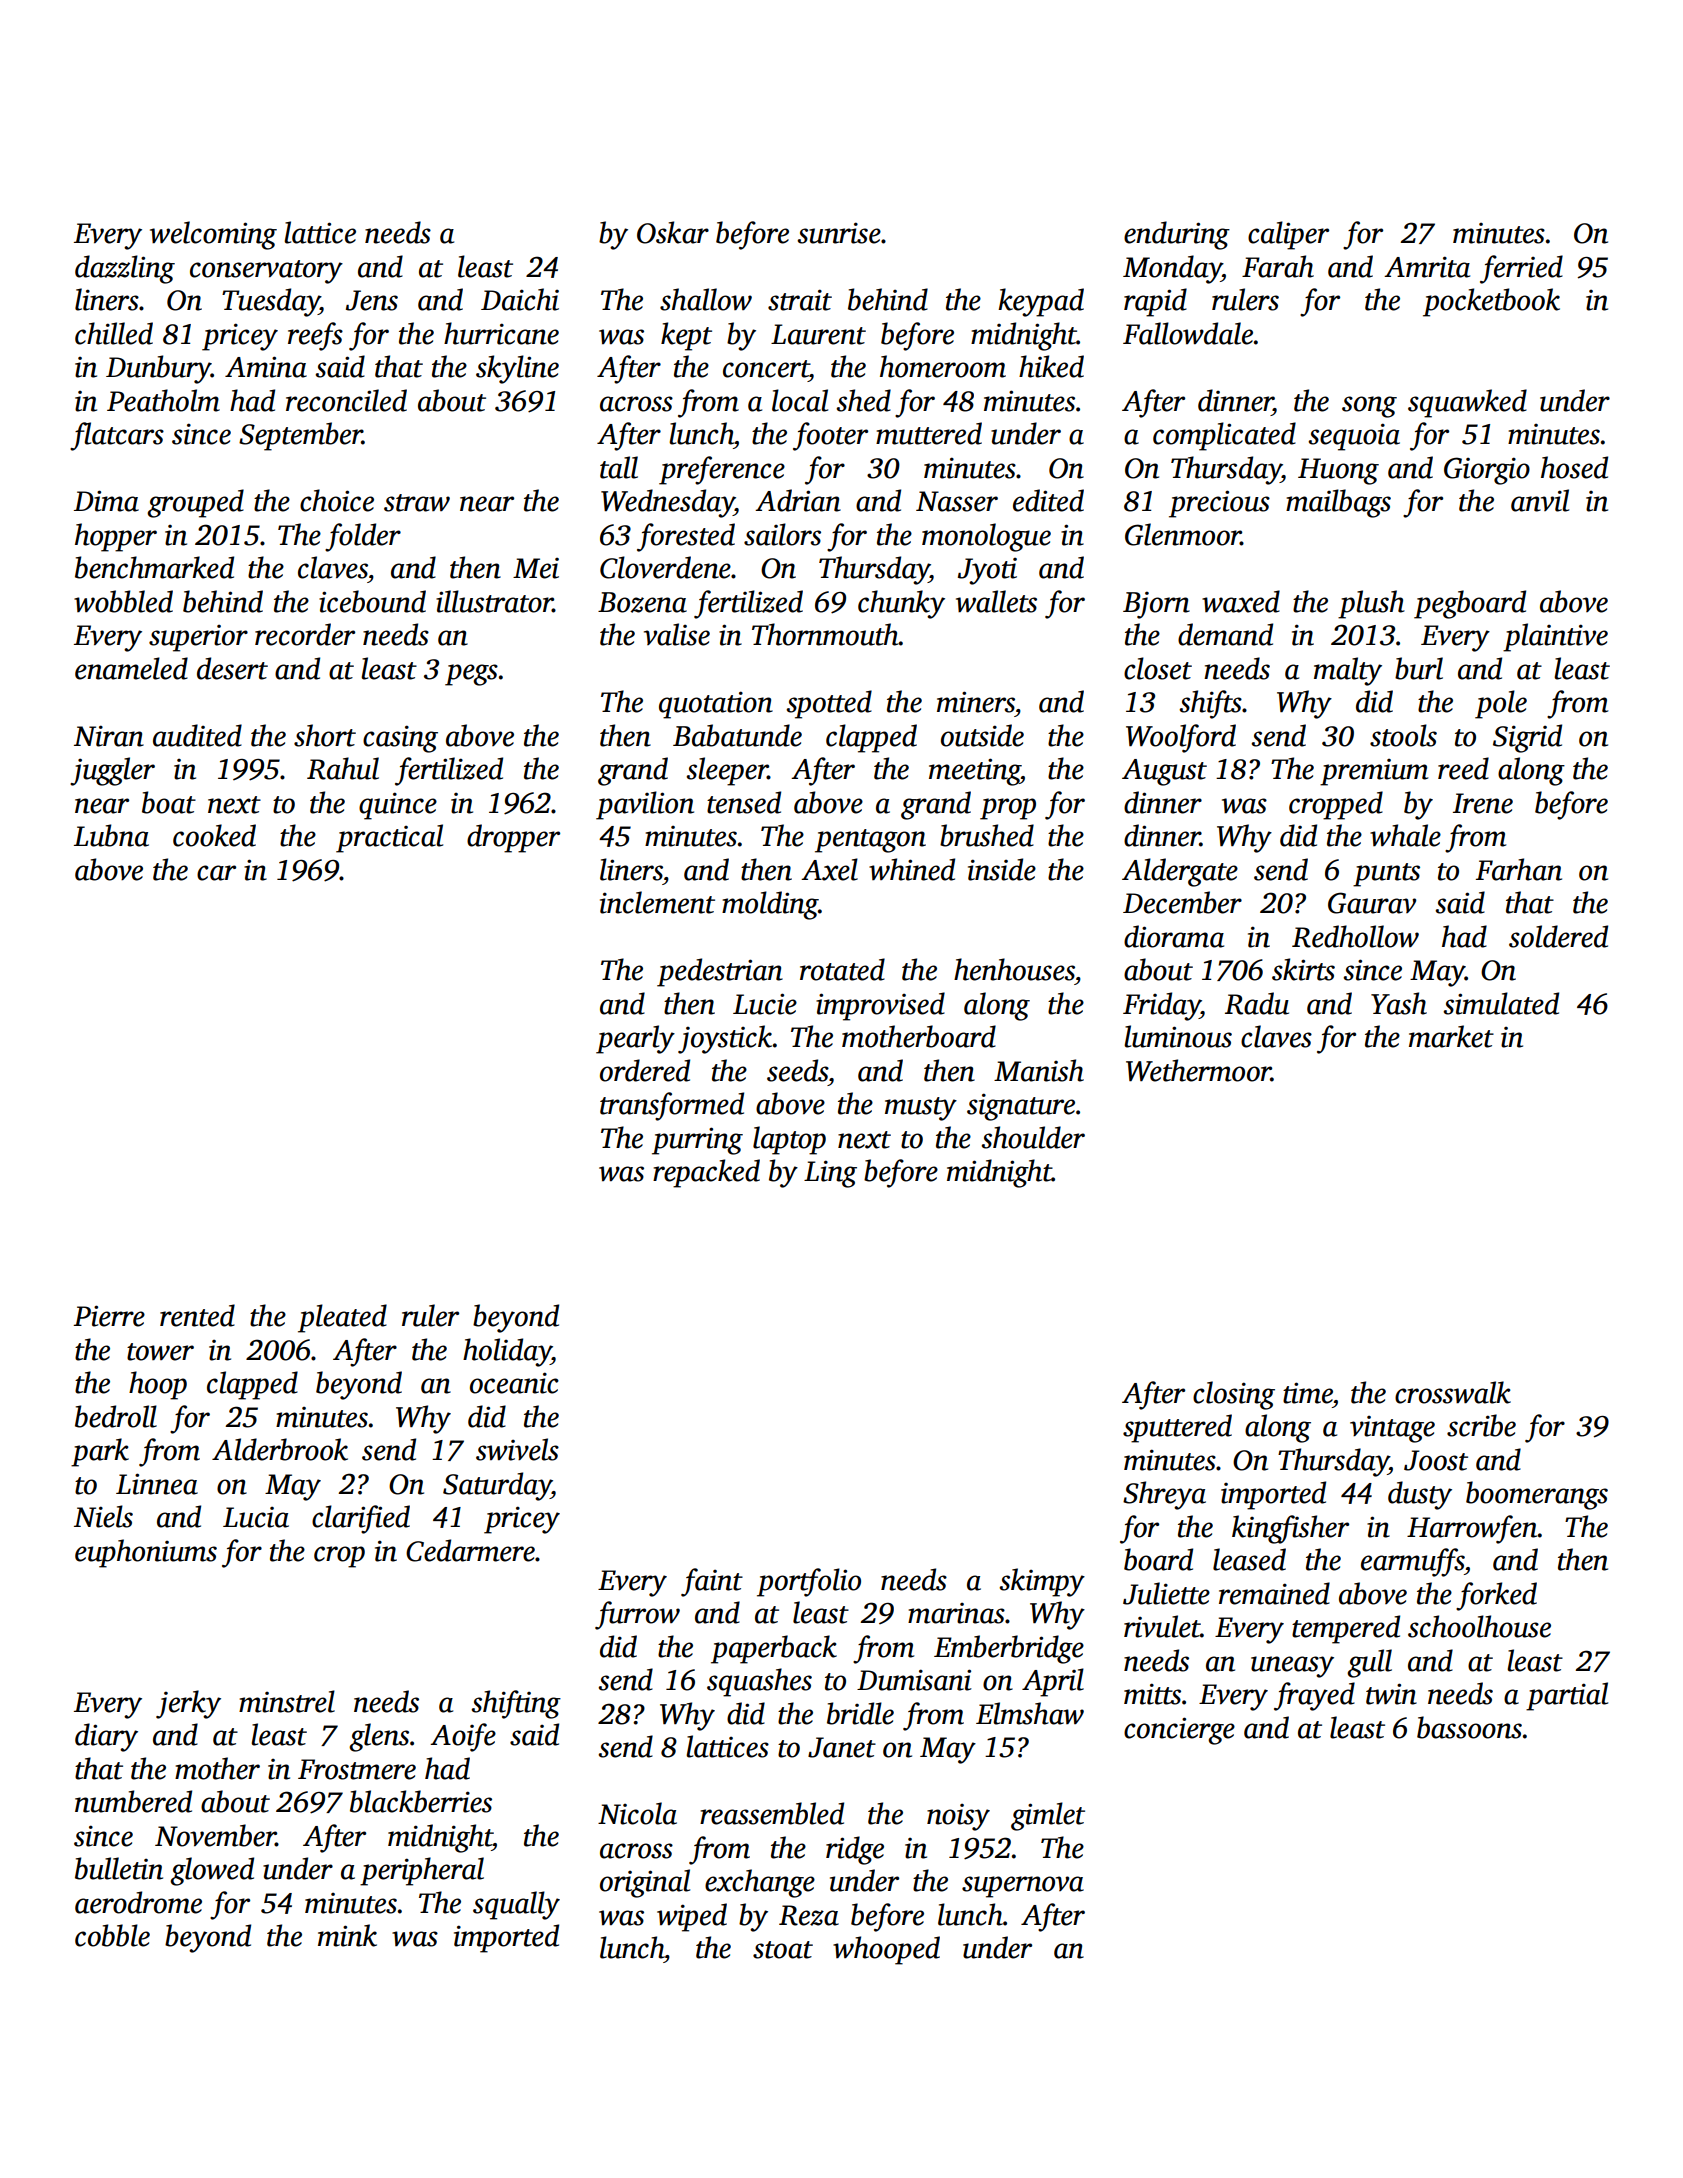  What do you see at coordinates (976, 702) in the screenshot?
I see `miners` at bounding box center [976, 702].
